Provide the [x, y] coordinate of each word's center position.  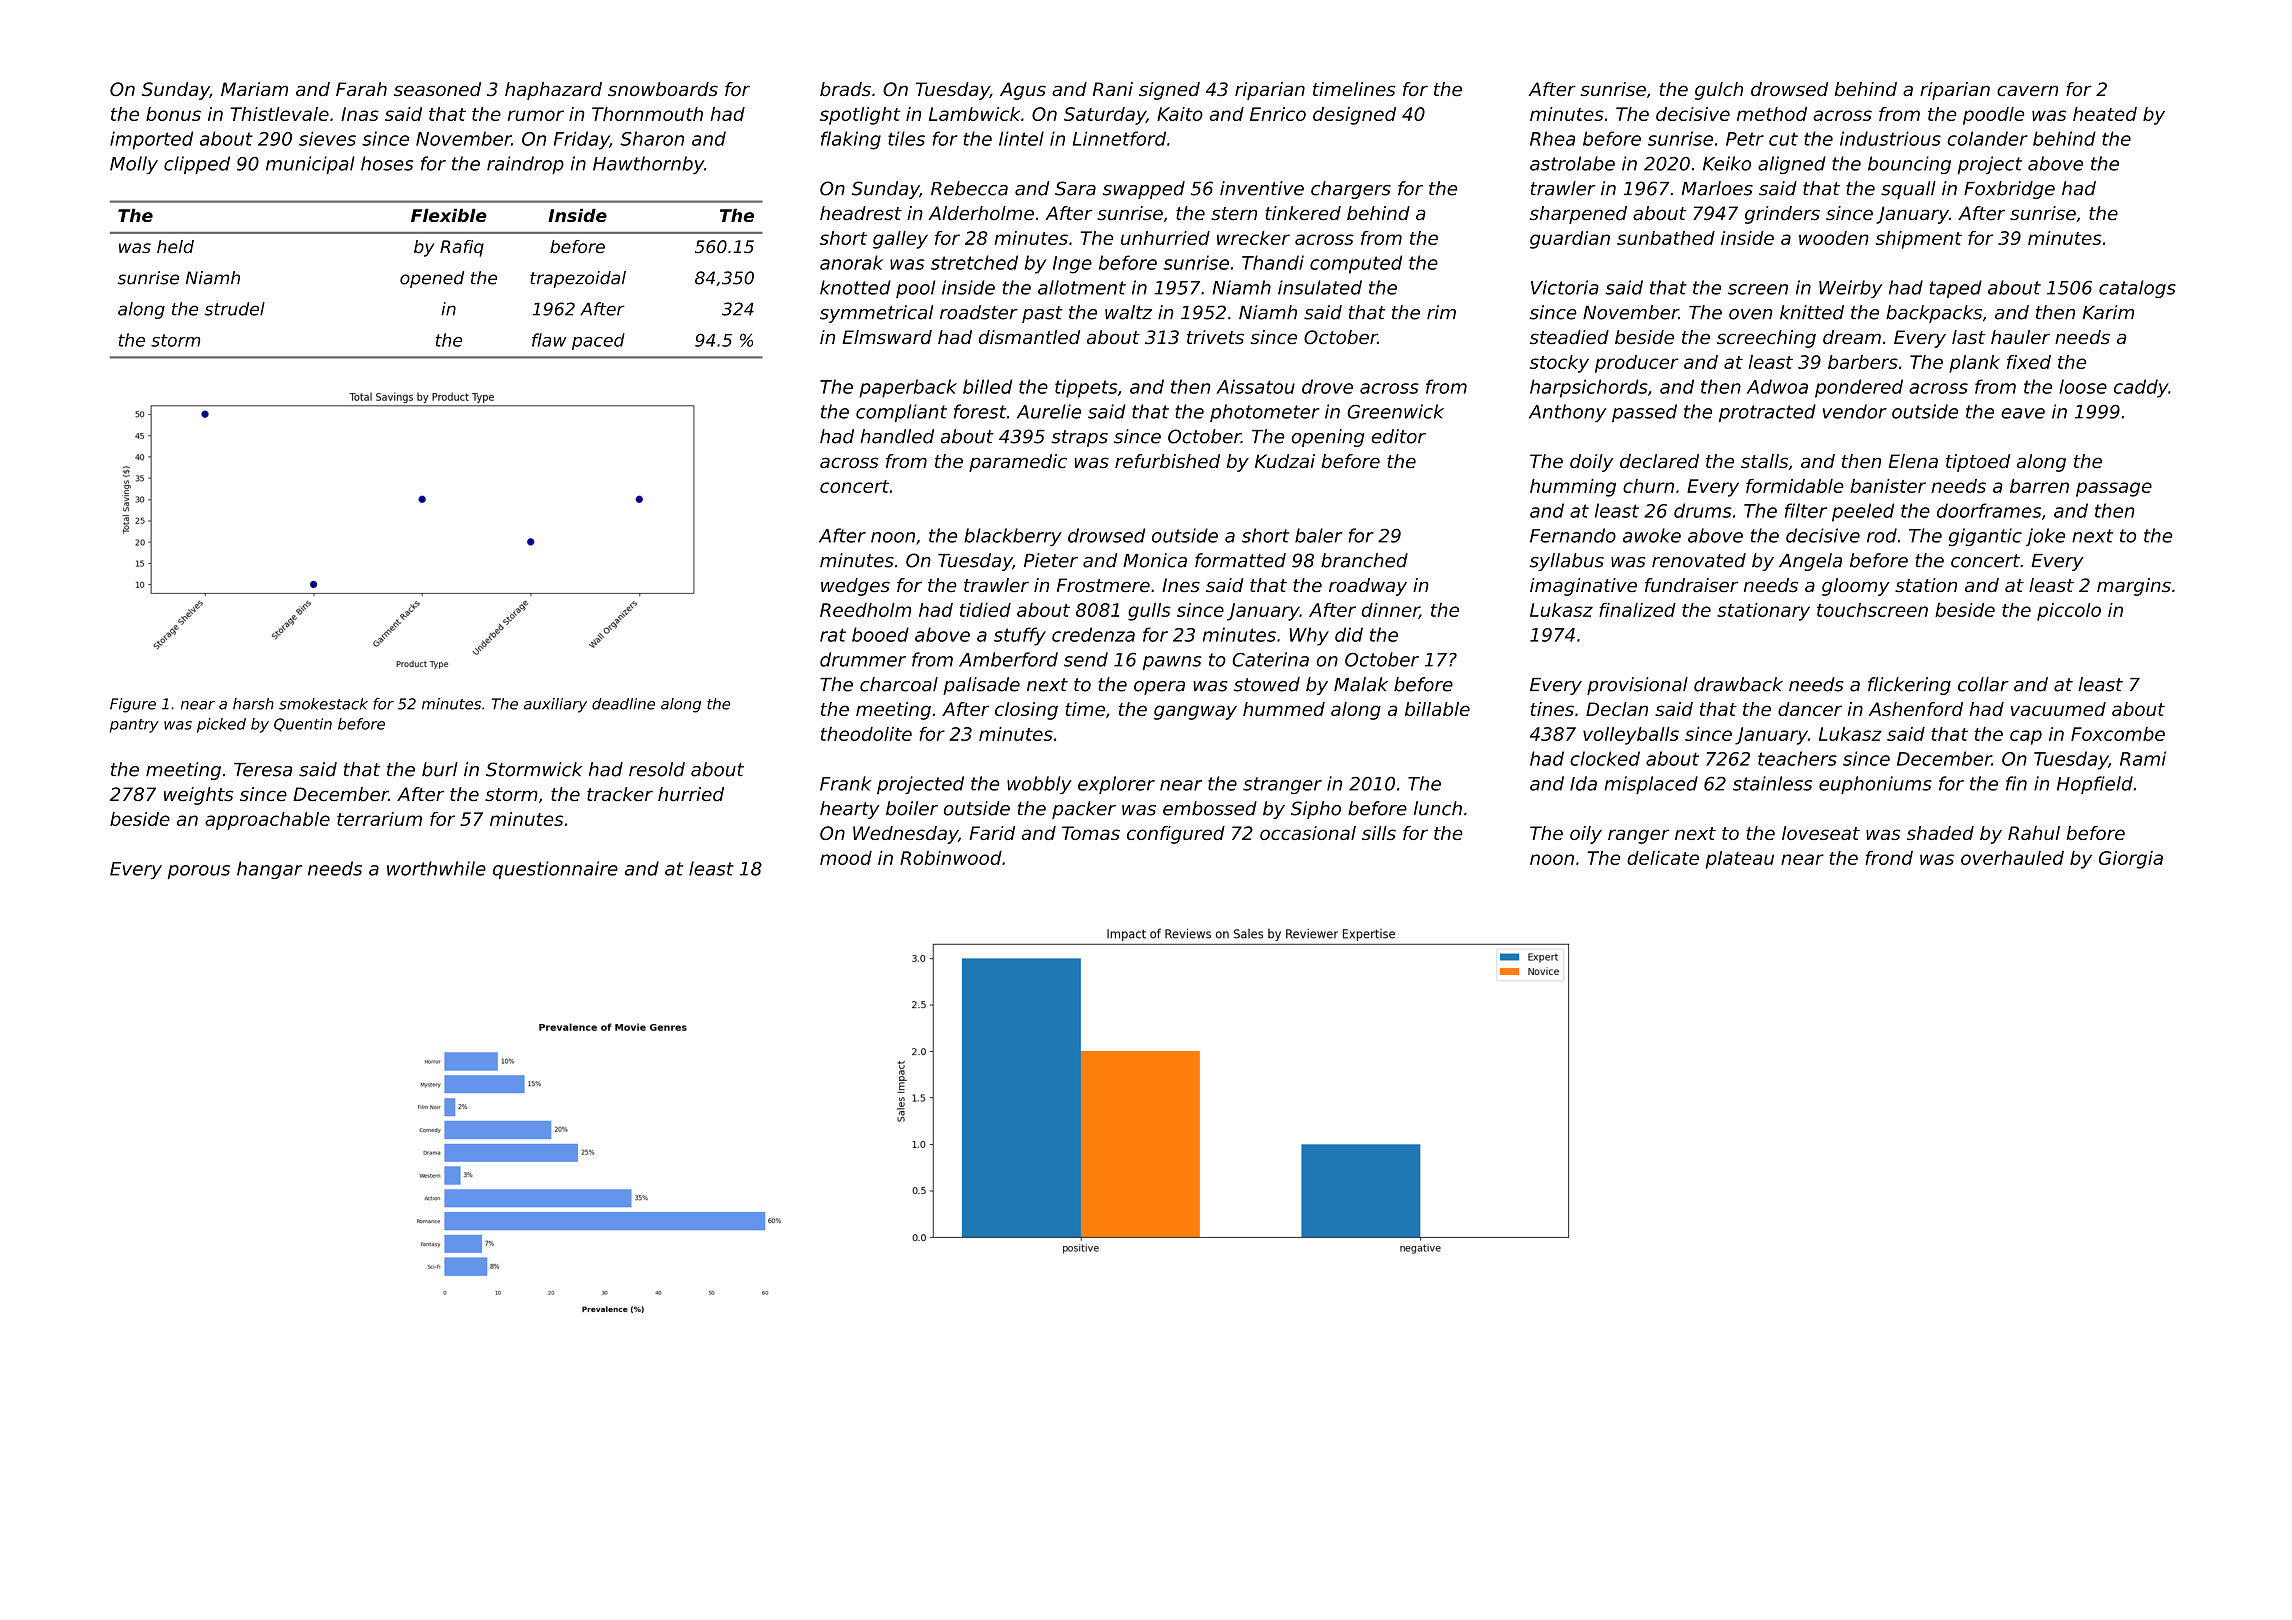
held [175, 246]
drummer [863, 659]
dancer [1810, 709]
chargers [1351, 190]
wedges [855, 587]
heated [2105, 114]
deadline [623, 704]
